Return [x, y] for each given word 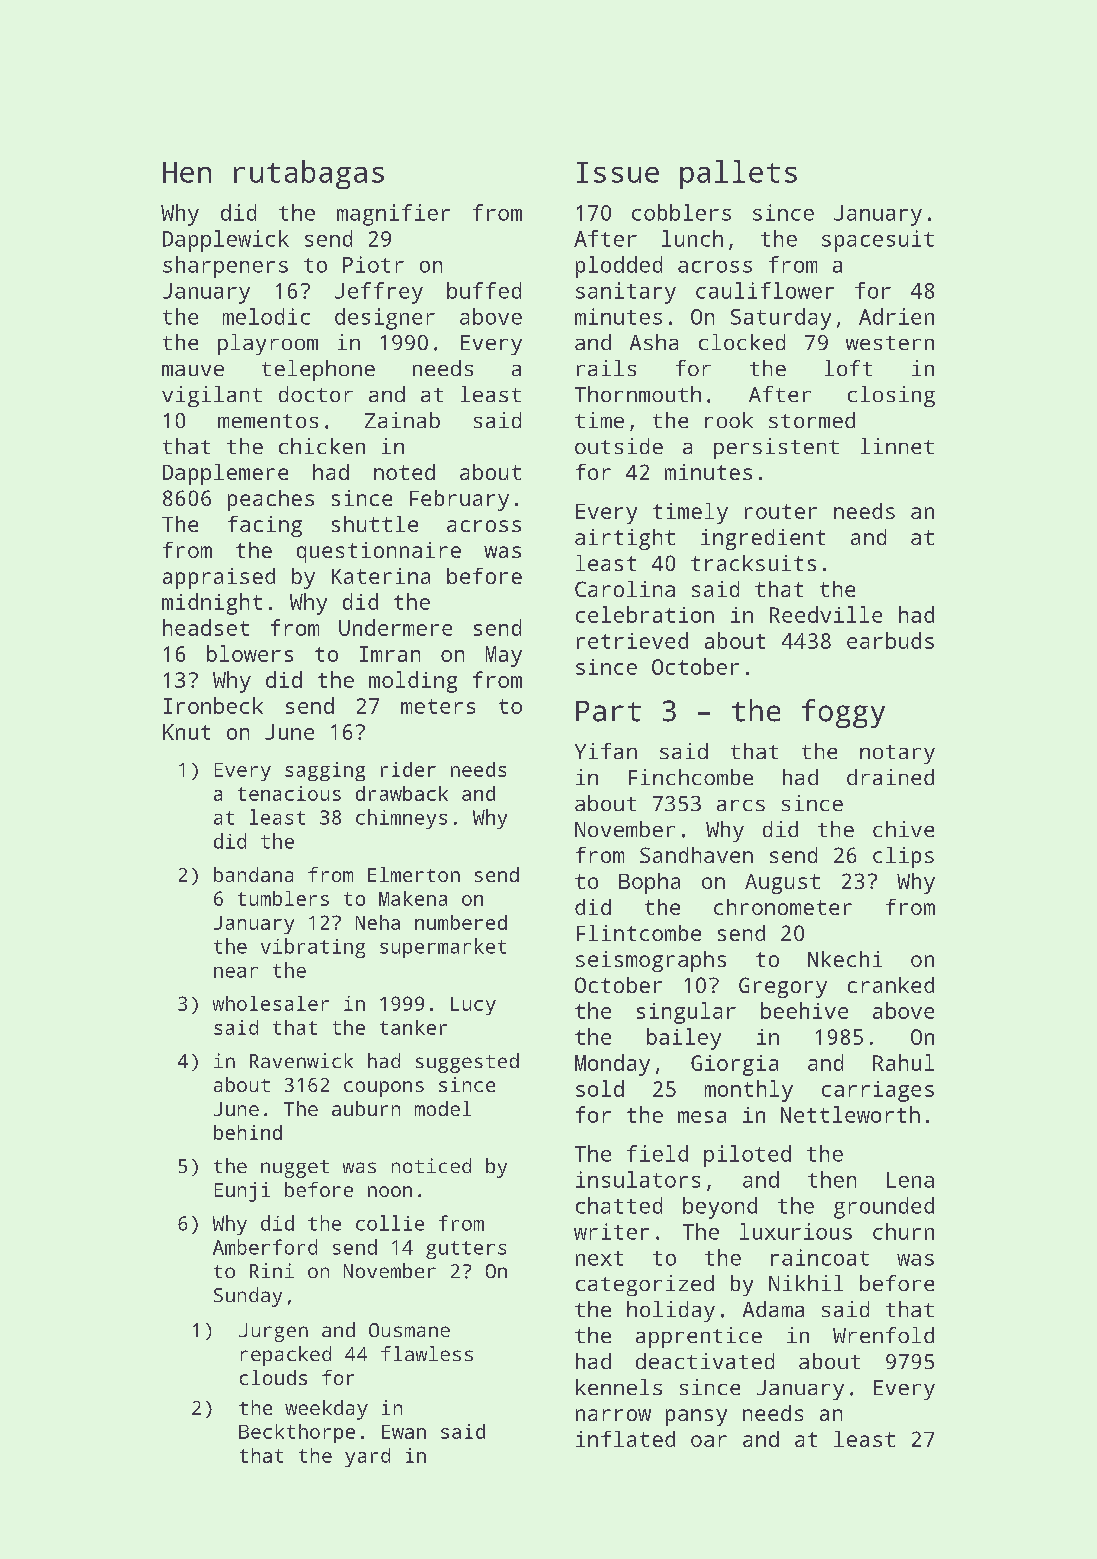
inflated [625, 1439]
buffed [484, 290]
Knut [186, 732]
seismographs [651, 961]
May [504, 656]
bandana [253, 874]
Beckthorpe [297, 1433]
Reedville [826, 614]
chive [903, 829]
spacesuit [878, 241]
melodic [266, 316]
